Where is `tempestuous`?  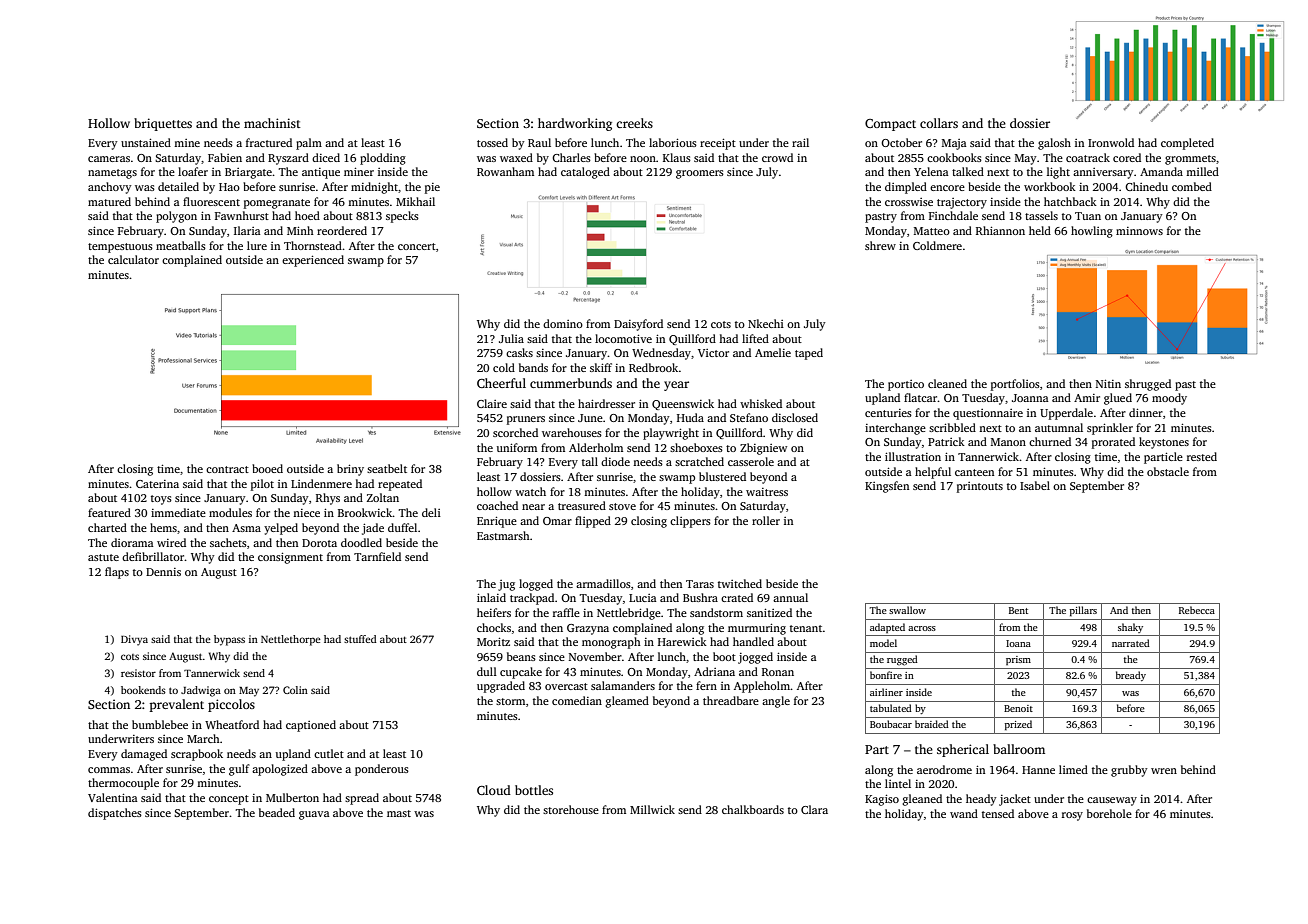 tempestuous is located at coordinates (120, 248).
